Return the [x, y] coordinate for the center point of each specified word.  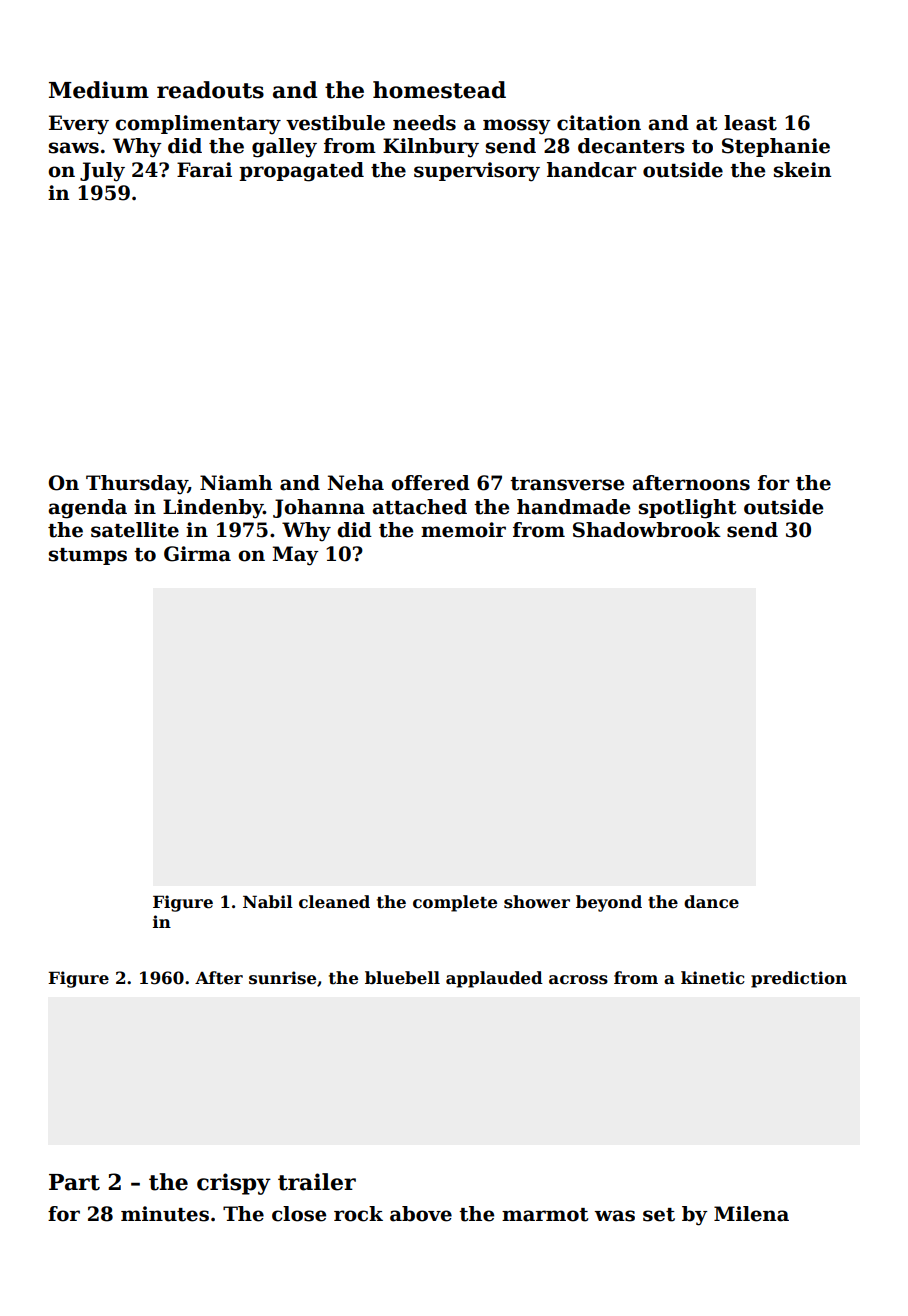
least [750, 123]
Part [74, 1182]
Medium [99, 90]
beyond [609, 903]
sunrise [282, 978]
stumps [88, 556]
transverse [567, 484]
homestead [439, 90]
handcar [592, 170]
